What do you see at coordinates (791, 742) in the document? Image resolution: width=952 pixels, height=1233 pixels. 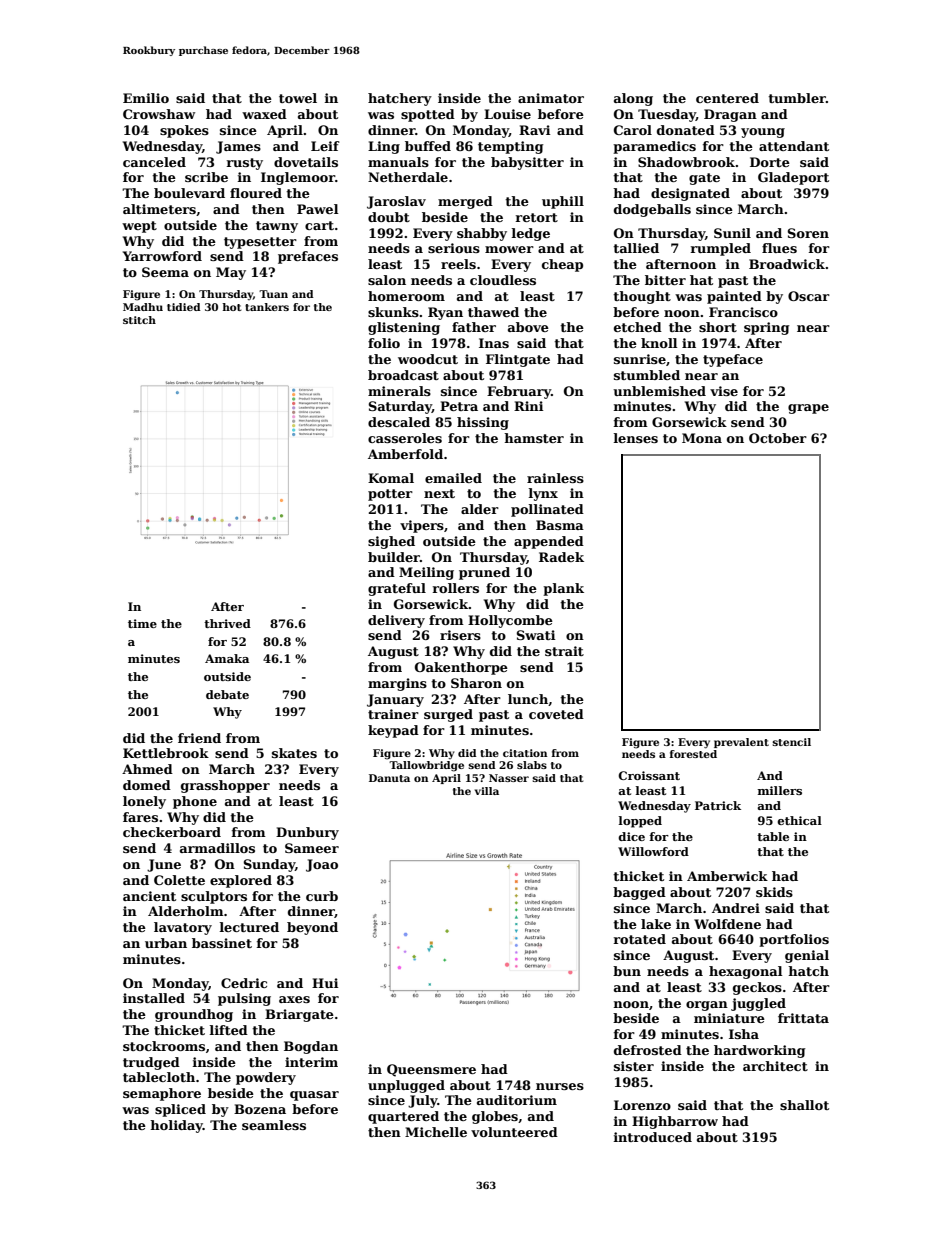 I see `stencil` at bounding box center [791, 742].
